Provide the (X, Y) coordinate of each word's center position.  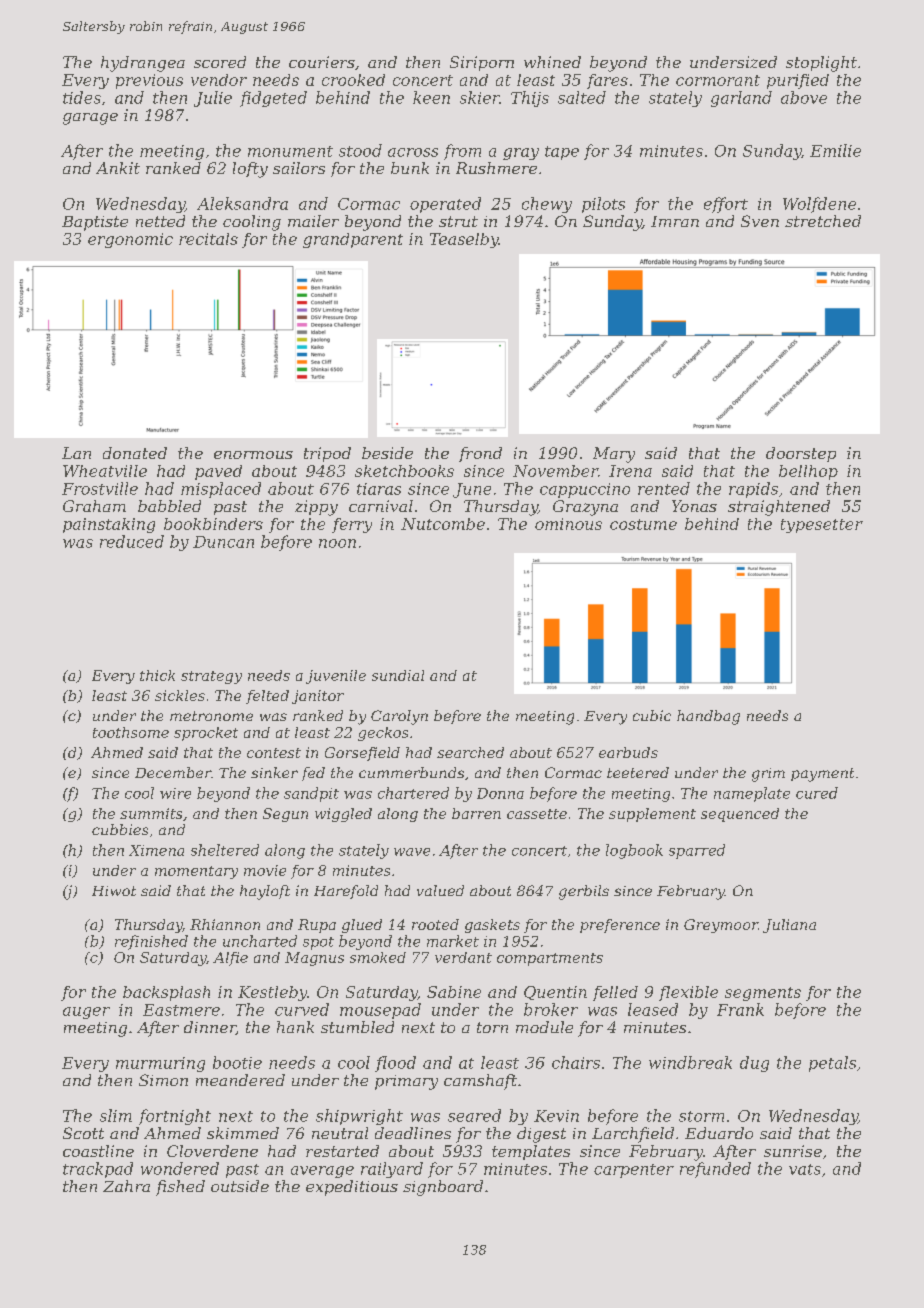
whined (552, 62)
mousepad (380, 1011)
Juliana (789, 926)
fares (607, 81)
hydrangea (143, 64)
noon (337, 543)
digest (541, 1135)
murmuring (160, 1064)
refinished (151, 942)
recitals (208, 239)
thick (157, 675)
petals (832, 1064)
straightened (779, 508)
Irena (630, 471)
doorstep (801, 454)
